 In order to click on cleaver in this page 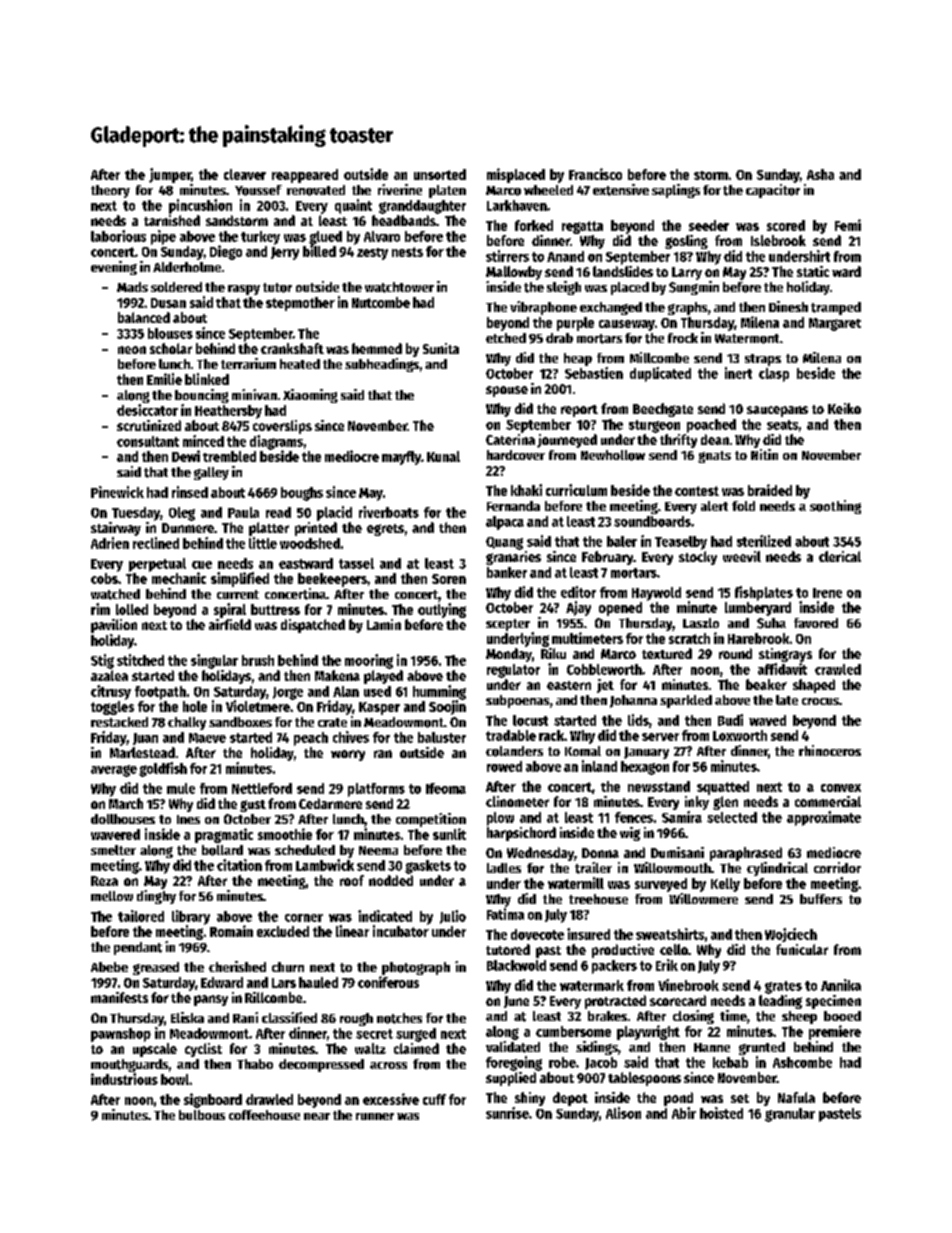, I will do `click(245, 174)`.
